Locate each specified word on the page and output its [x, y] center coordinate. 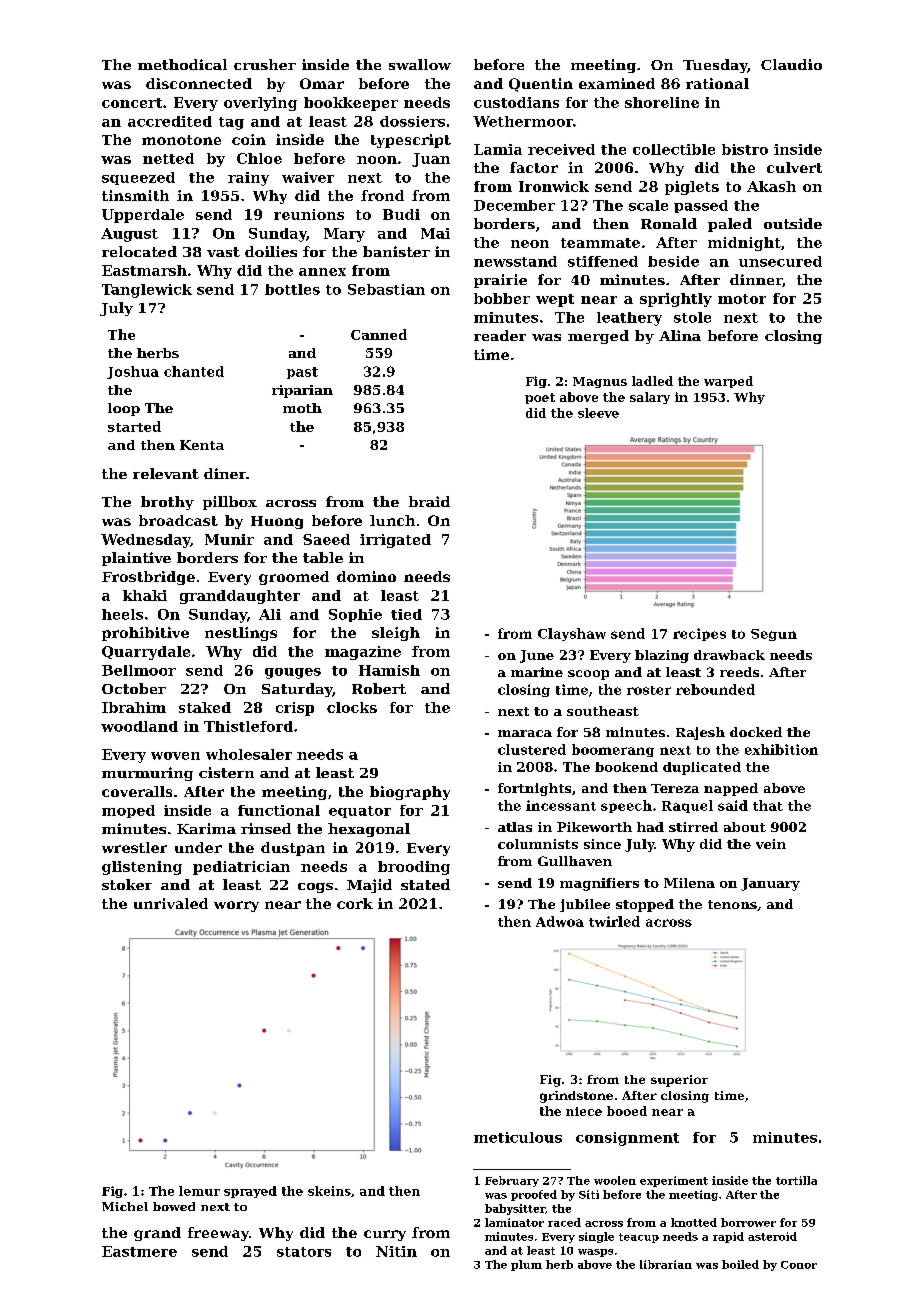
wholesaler [249, 754]
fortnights [534, 789]
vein [771, 844]
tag [231, 123]
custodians [516, 102]
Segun [774, 635]
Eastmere [139, 1251]
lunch [392, 520]
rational [717, 83]
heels [122, 614]
